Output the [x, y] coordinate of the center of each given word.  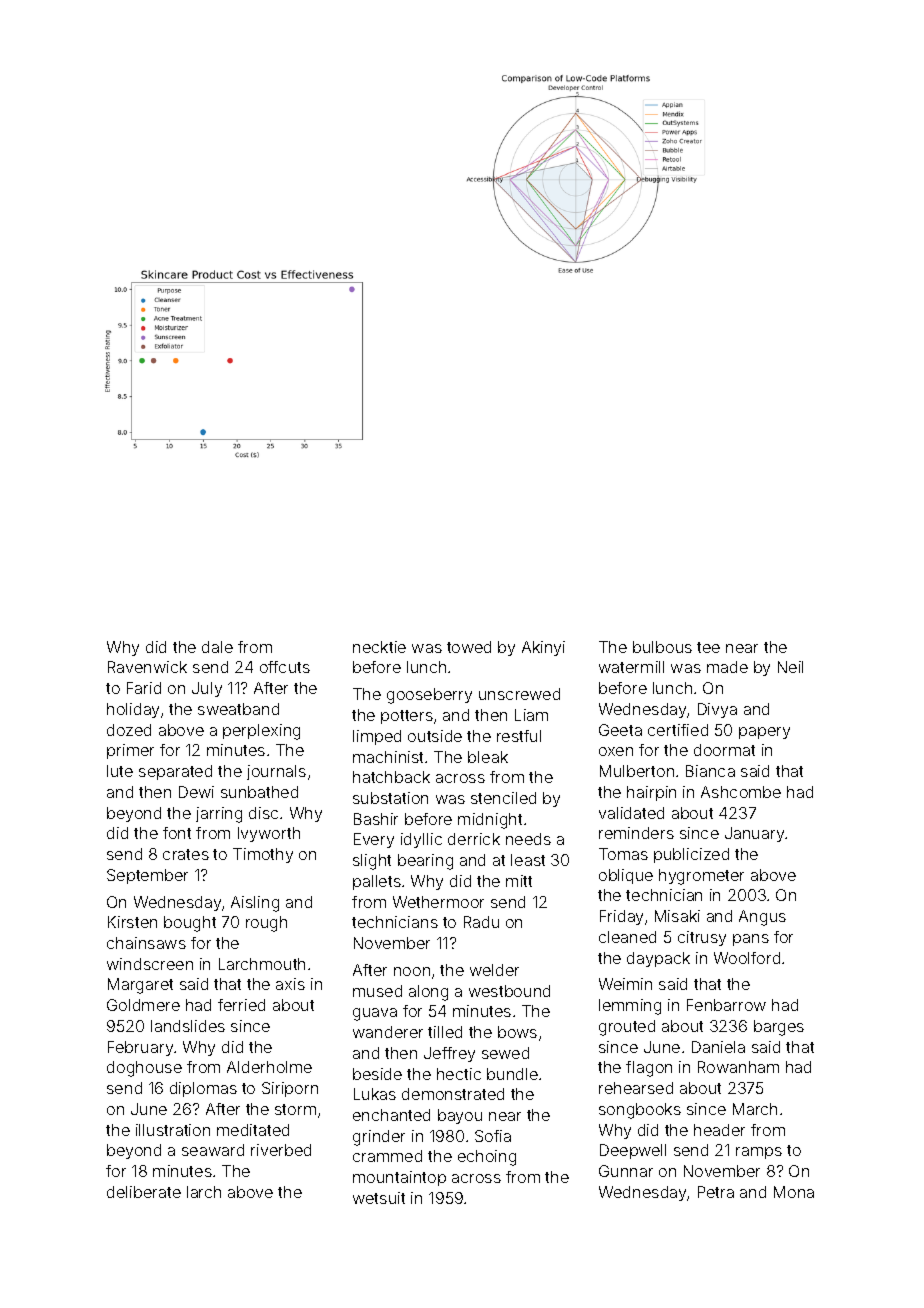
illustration [173, 1130]
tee [708, 647]
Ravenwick [147, 667]
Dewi [196, 792]
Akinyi [543, 648]
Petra [716, 1192]
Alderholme [269, 1067]
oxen [616, 751]
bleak [488, 757]
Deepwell [633, 1151]
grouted [627, 1028]
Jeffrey [449, 1054]
